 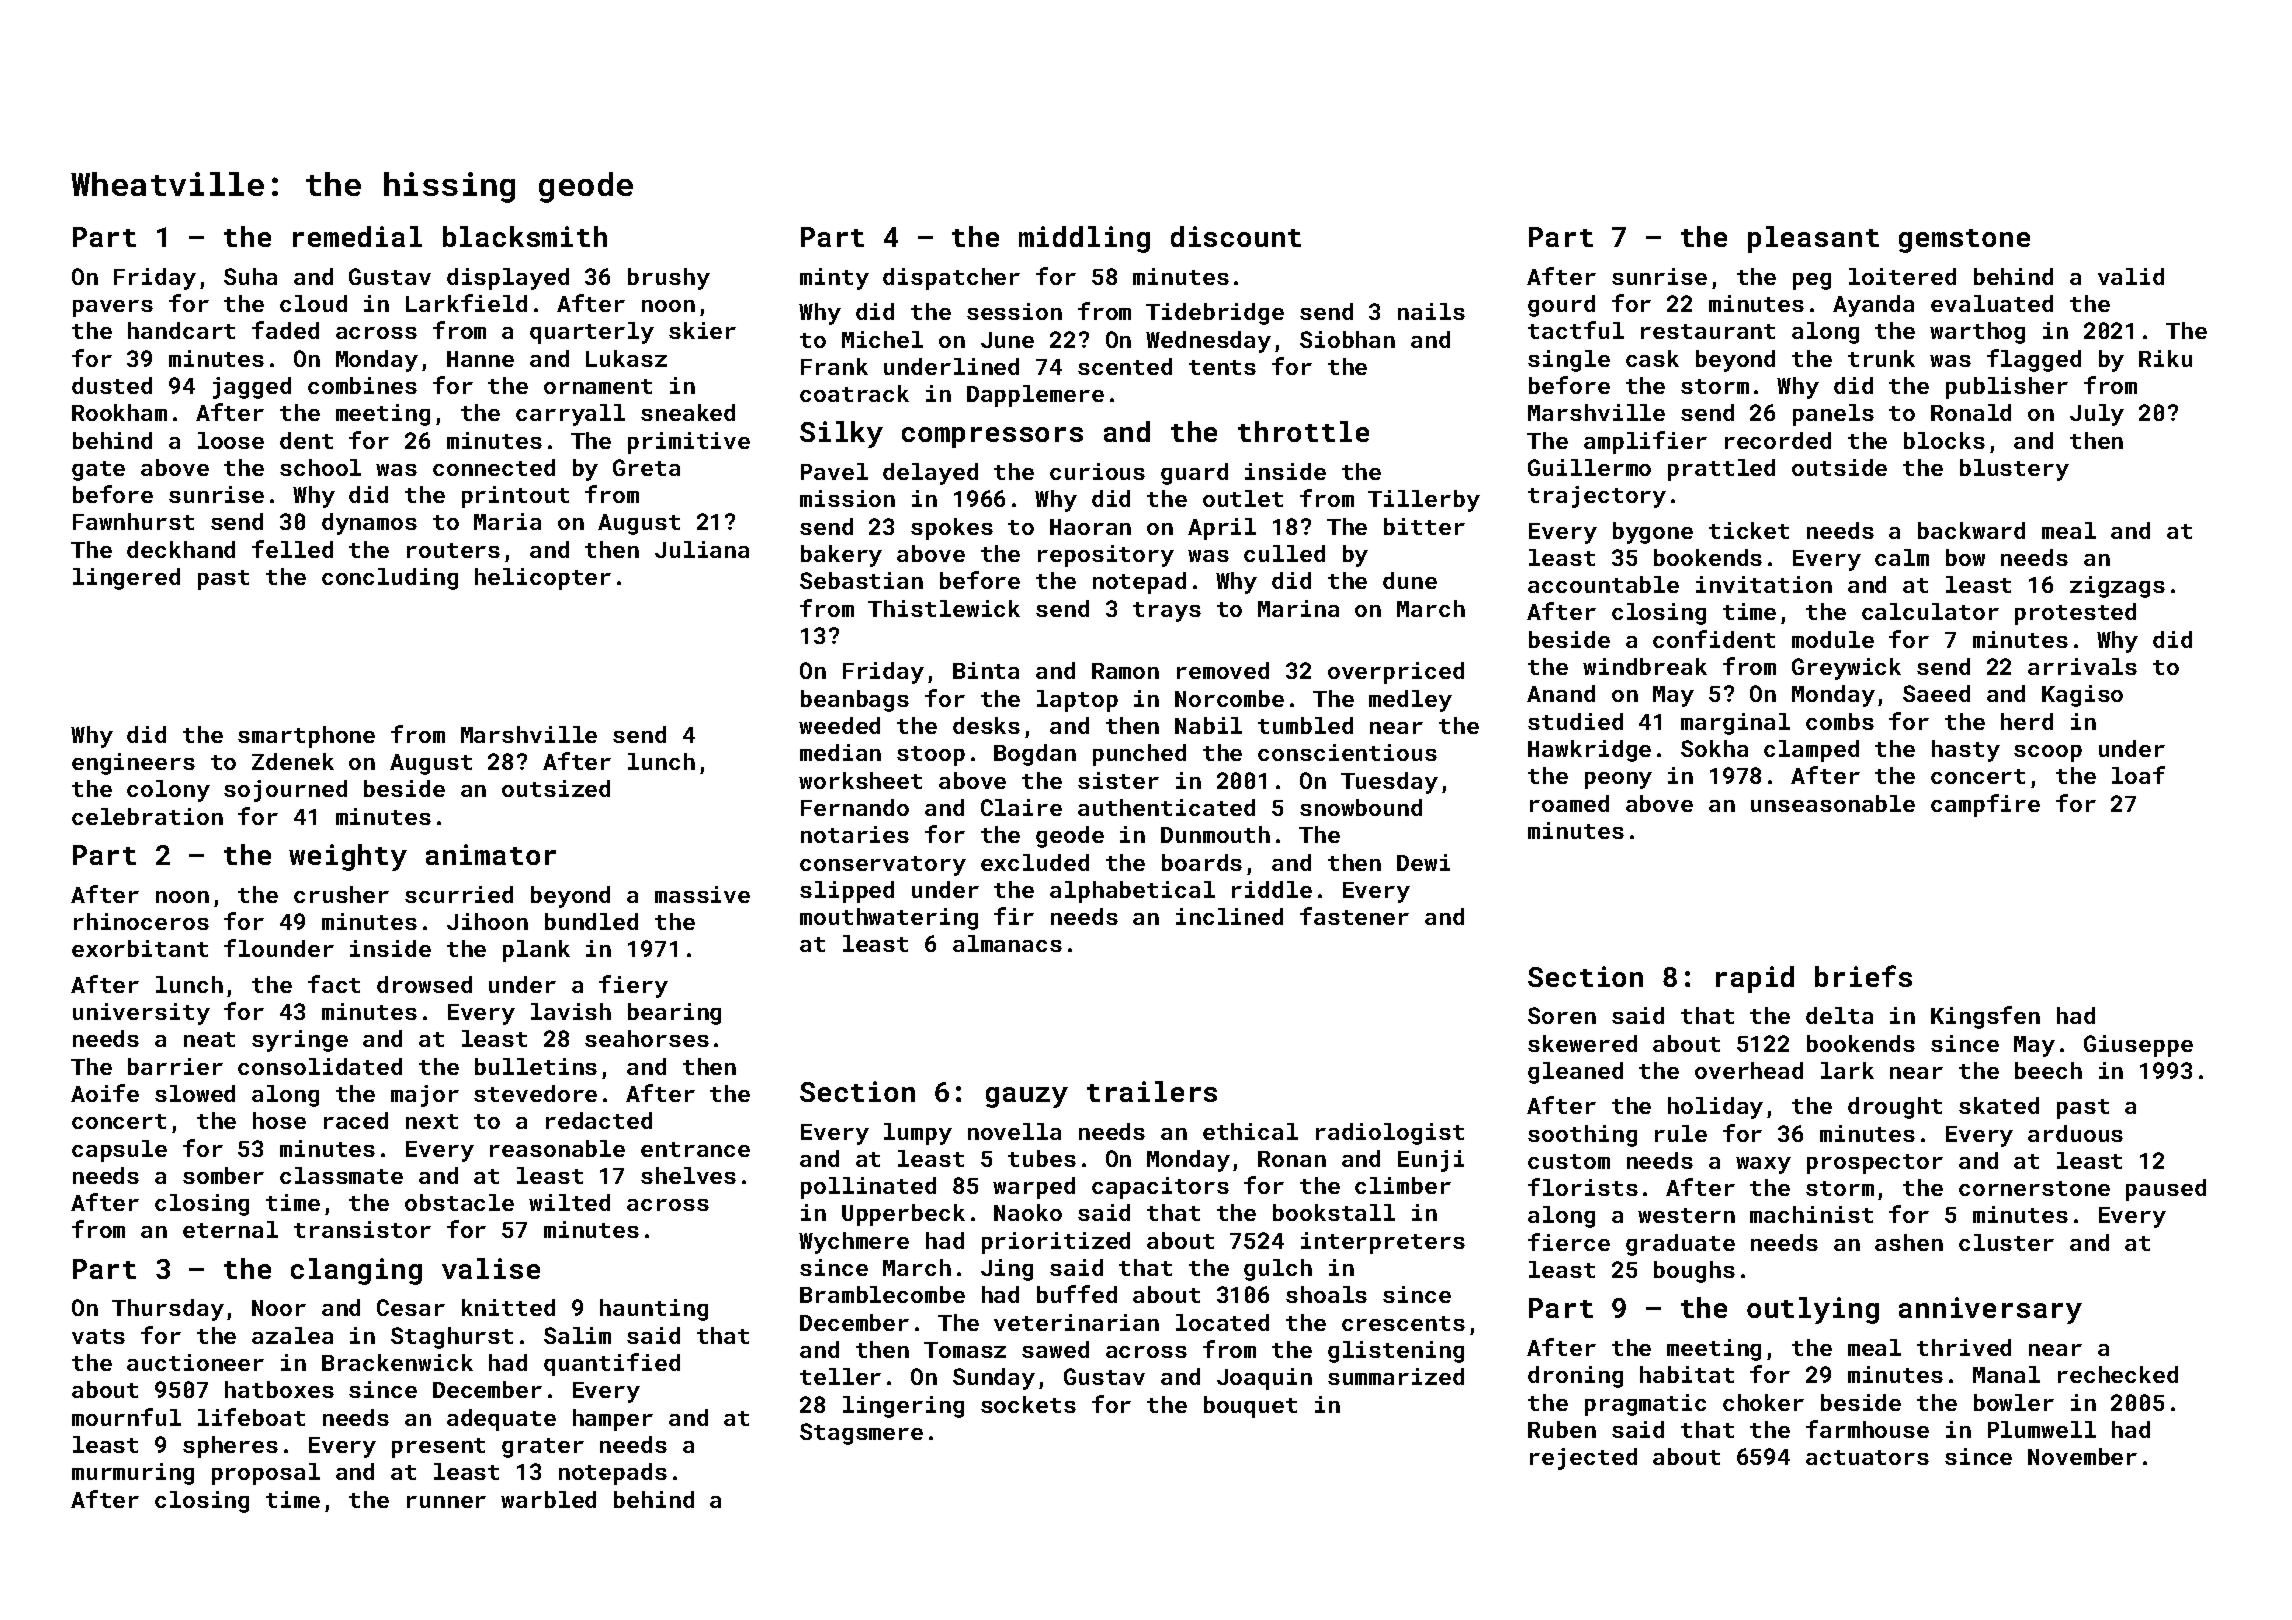 What do you see at coordinates (1749, 1070) in the document?
I see `overhead` at bounding box center [1749, 1070].
